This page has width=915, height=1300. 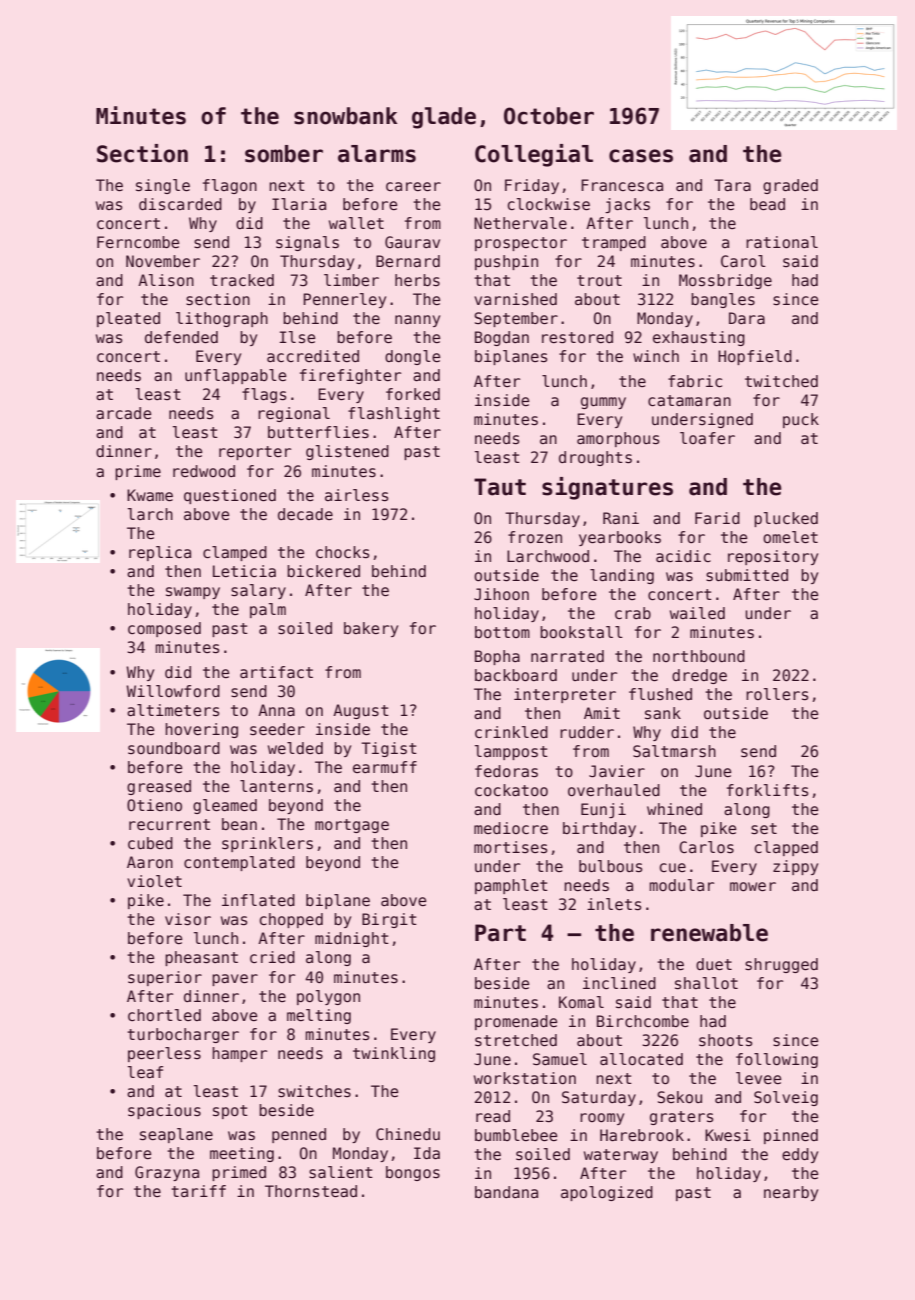 What do you see at coordinates (343, 552) in the page?
I see `chocks` at bounding box center [343, 552].
